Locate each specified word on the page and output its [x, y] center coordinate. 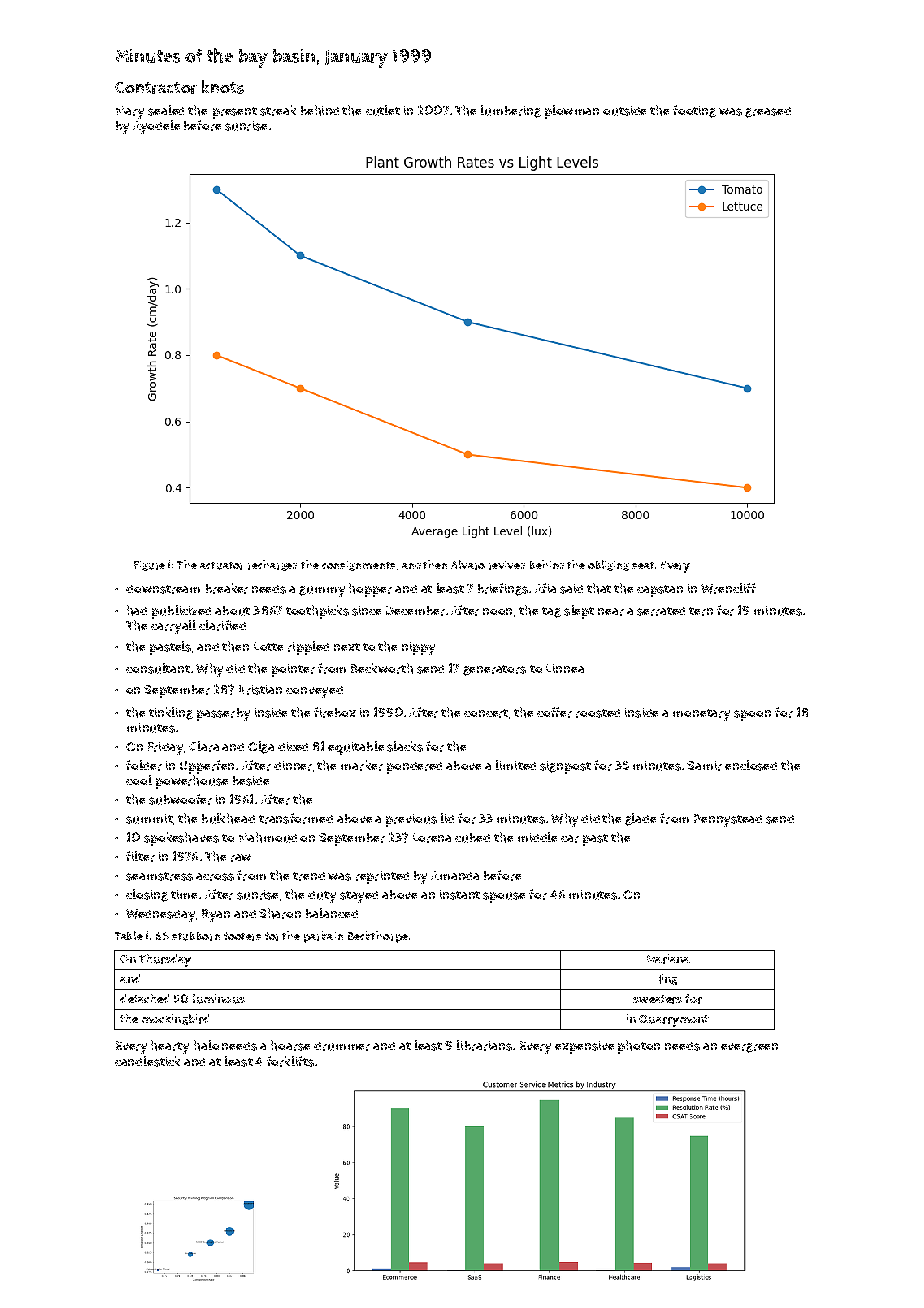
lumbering [511, 111]
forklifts [290, 1061]
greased [768, 112]
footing [694, 111]
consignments [358, 566]
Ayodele [156, 127]
